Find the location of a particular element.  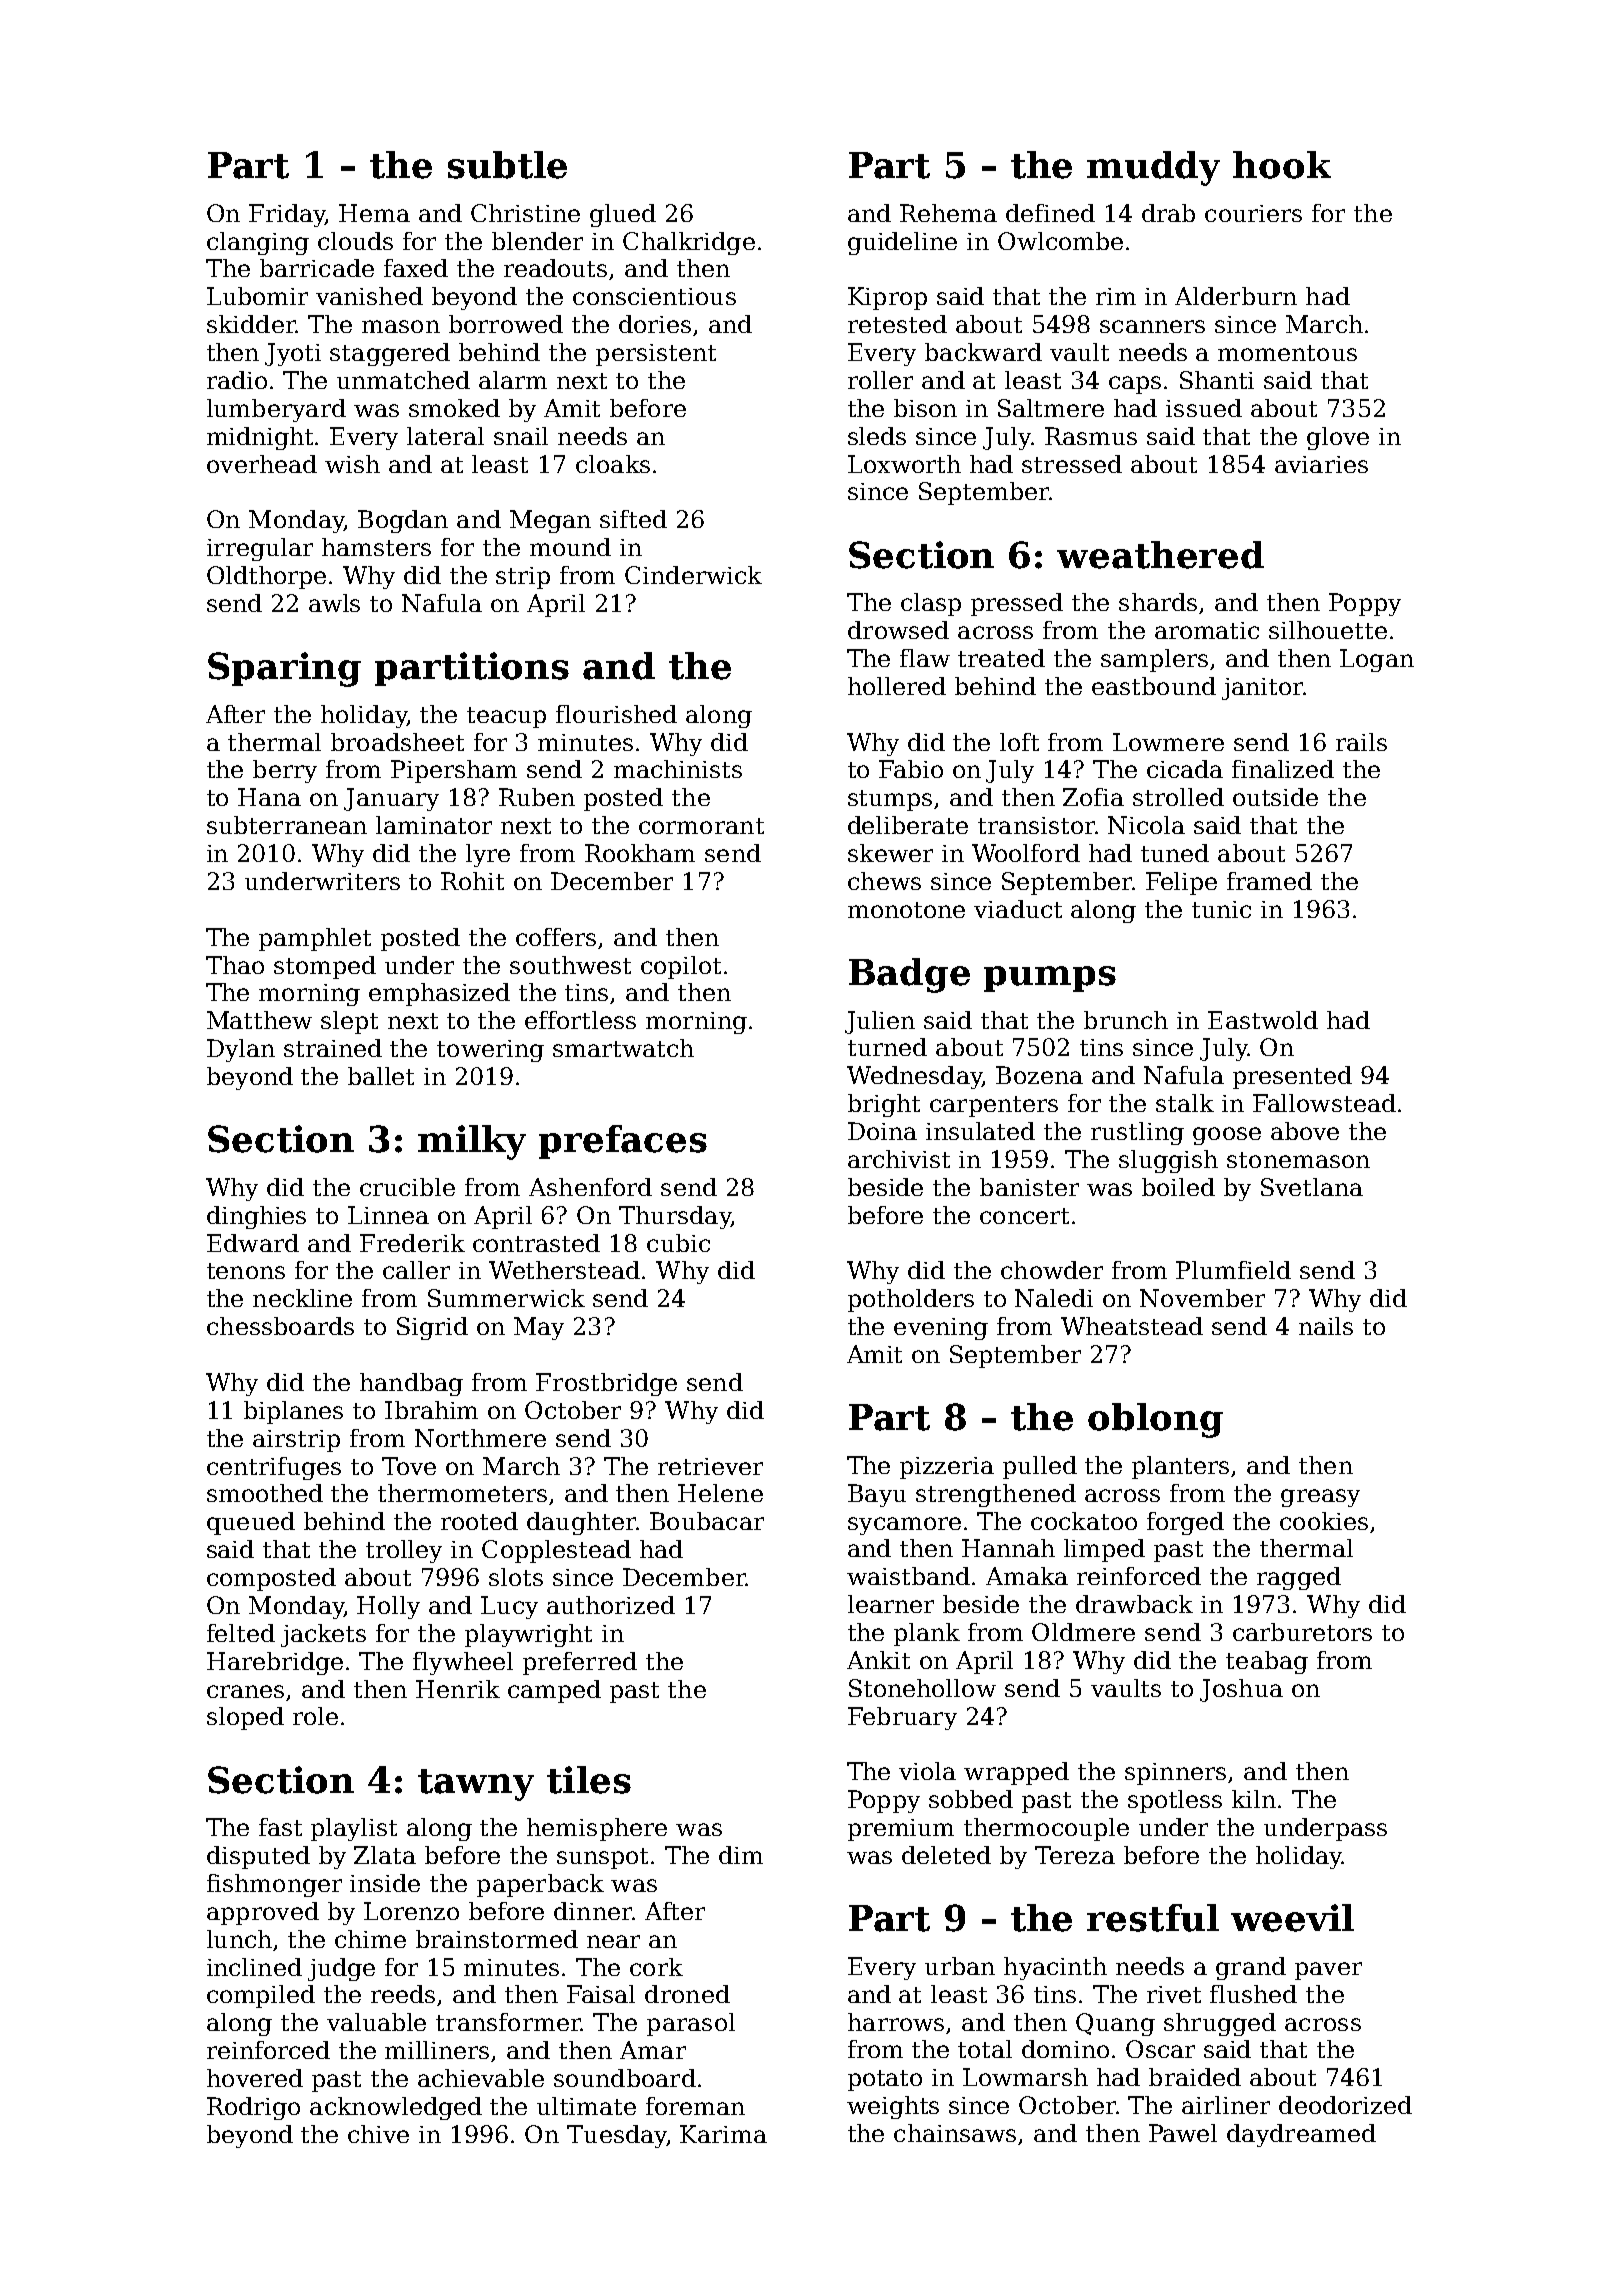

chews is located at coordinates (884, 881).
